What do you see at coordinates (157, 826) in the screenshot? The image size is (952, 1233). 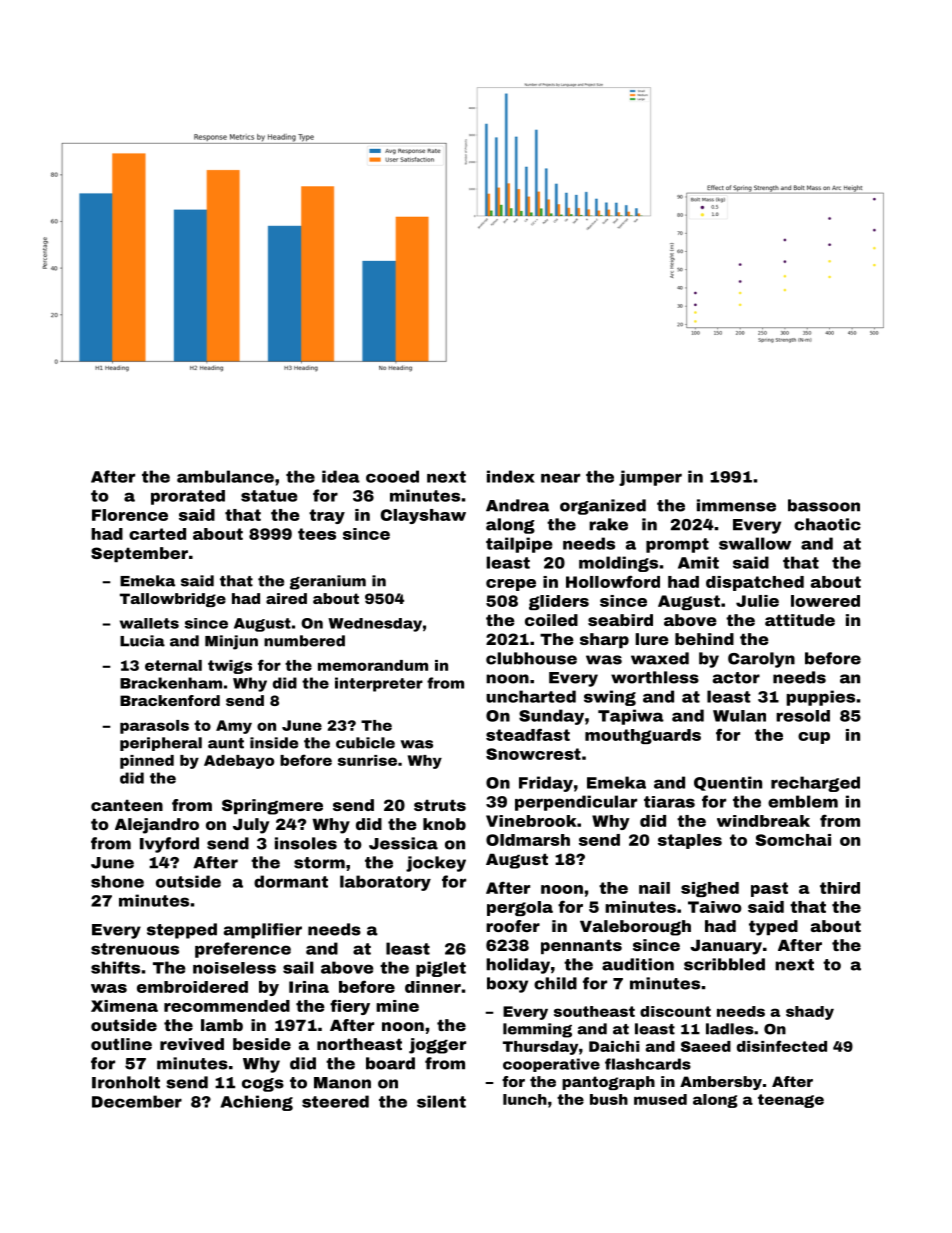 I see `Alejandro` at bounding box center [157, 826].
